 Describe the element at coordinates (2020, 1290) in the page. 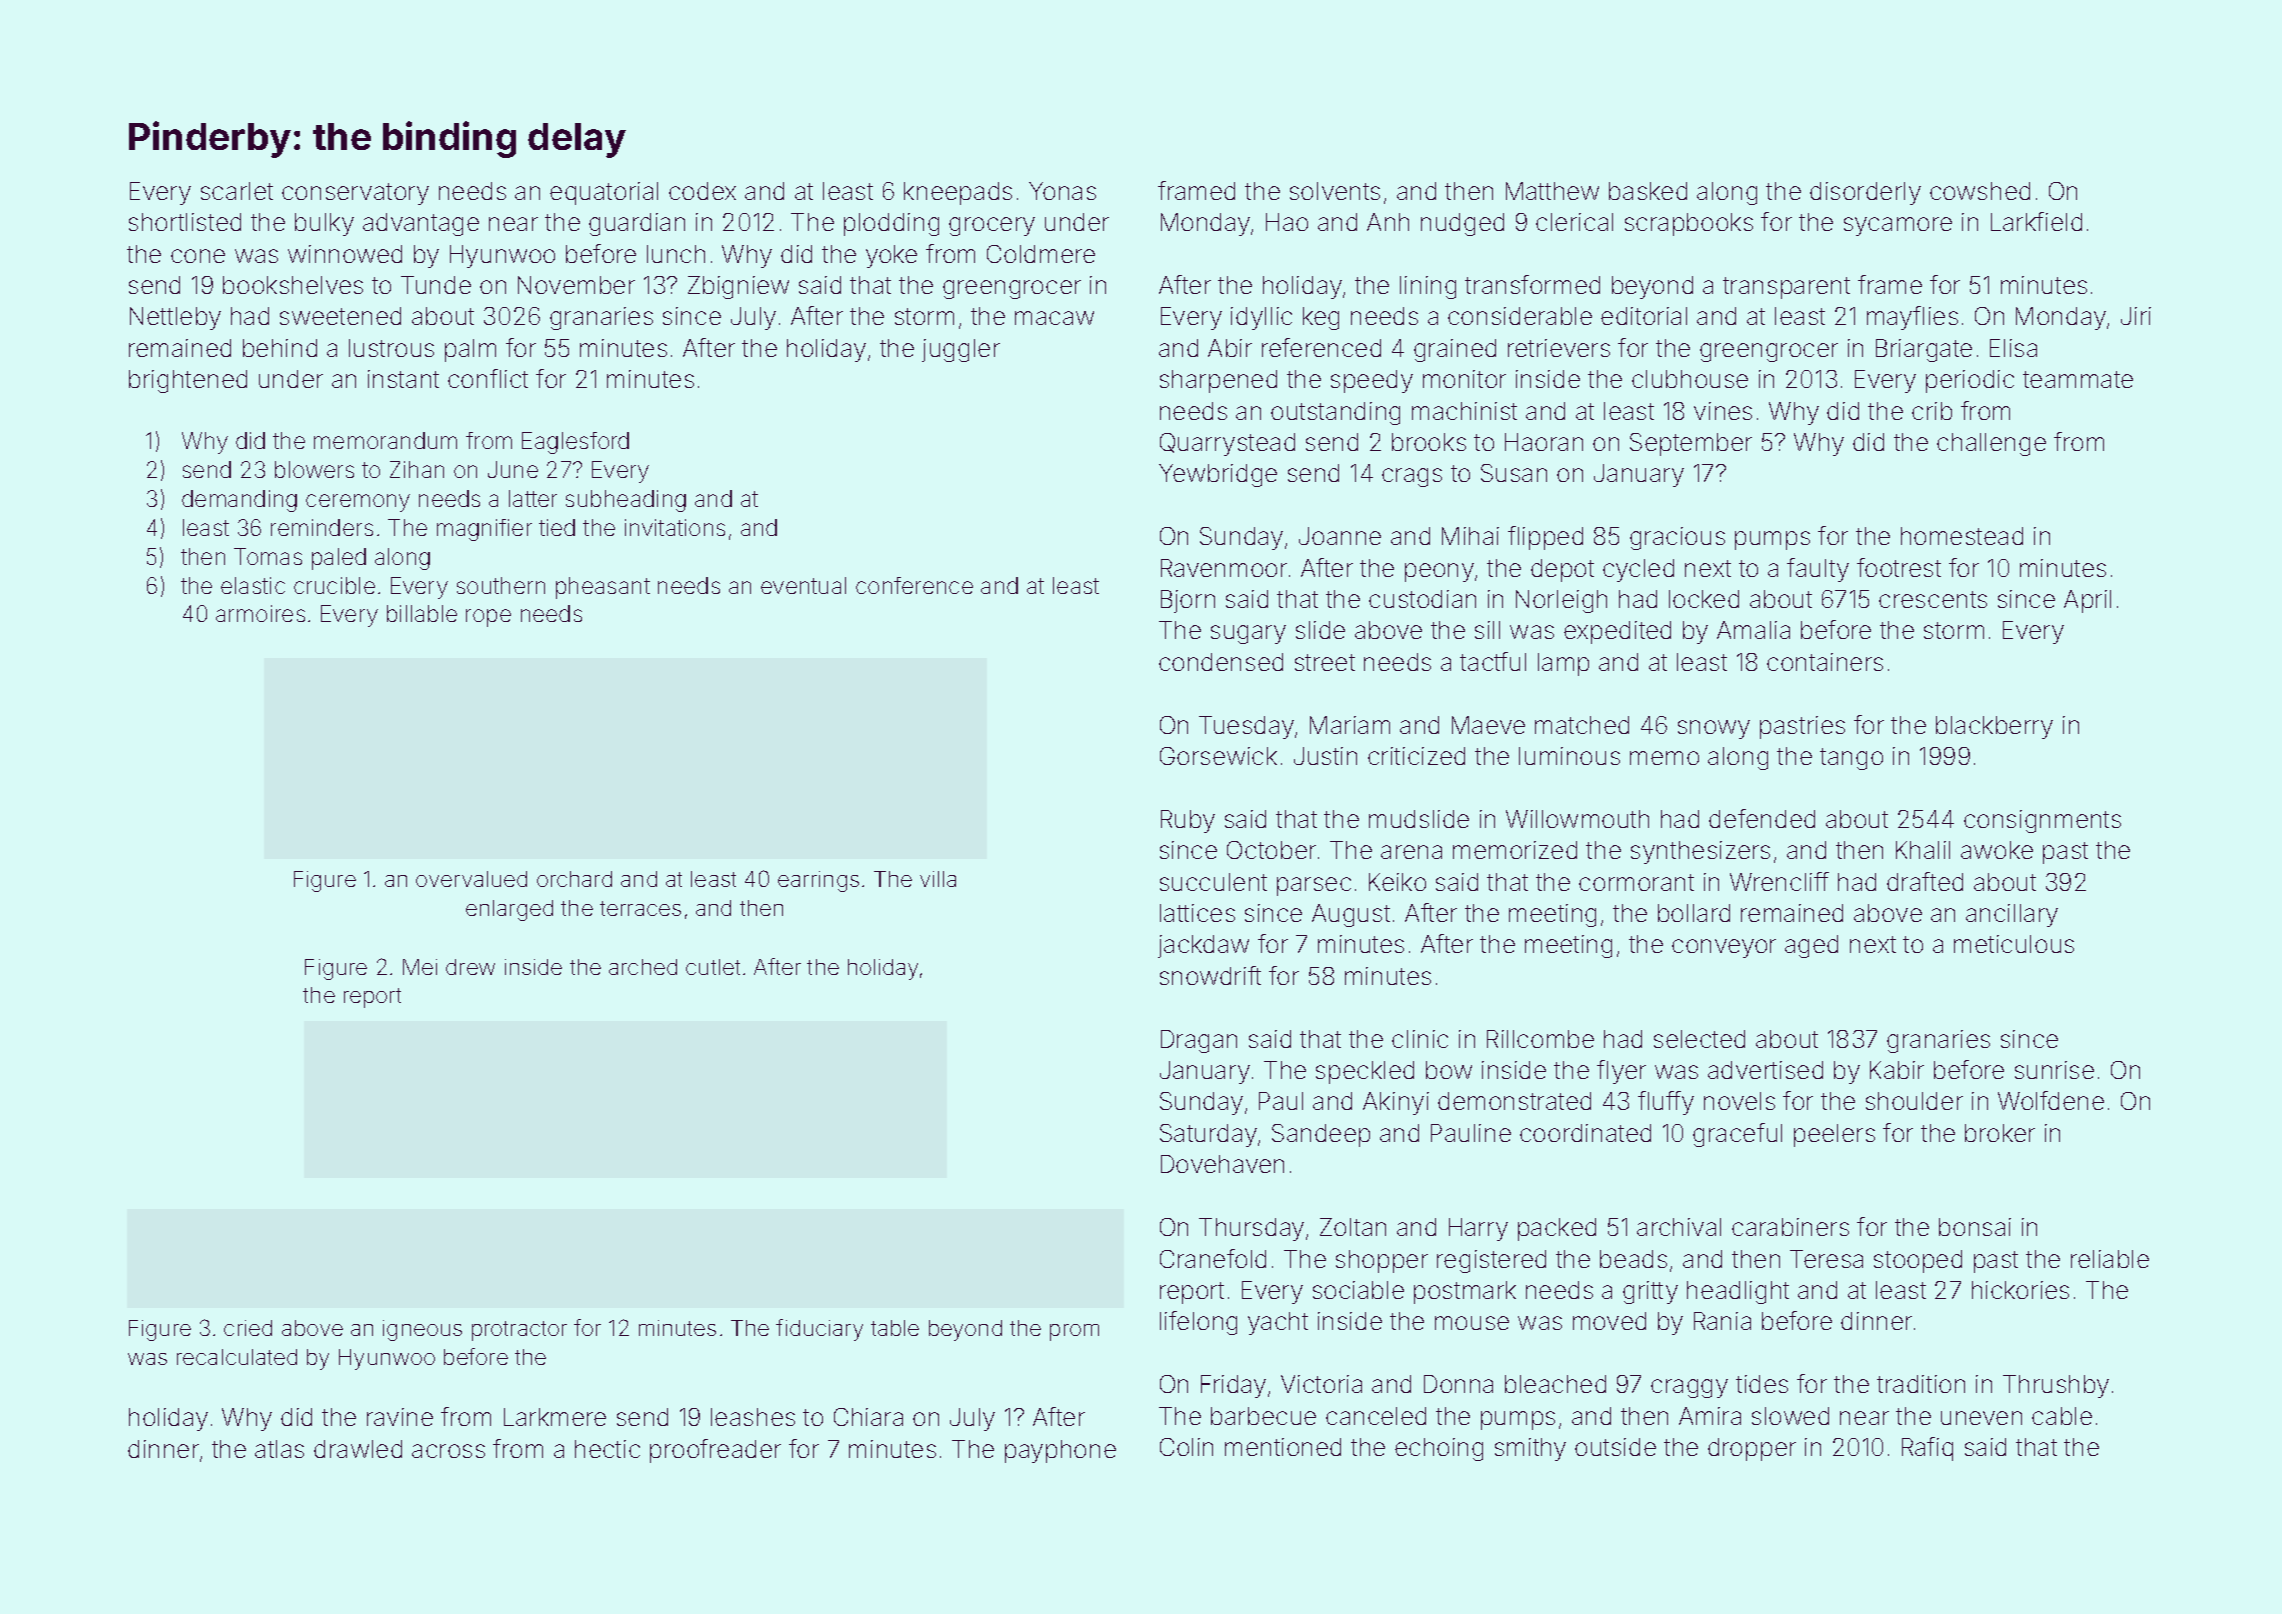

I see `hickories` at that location.
